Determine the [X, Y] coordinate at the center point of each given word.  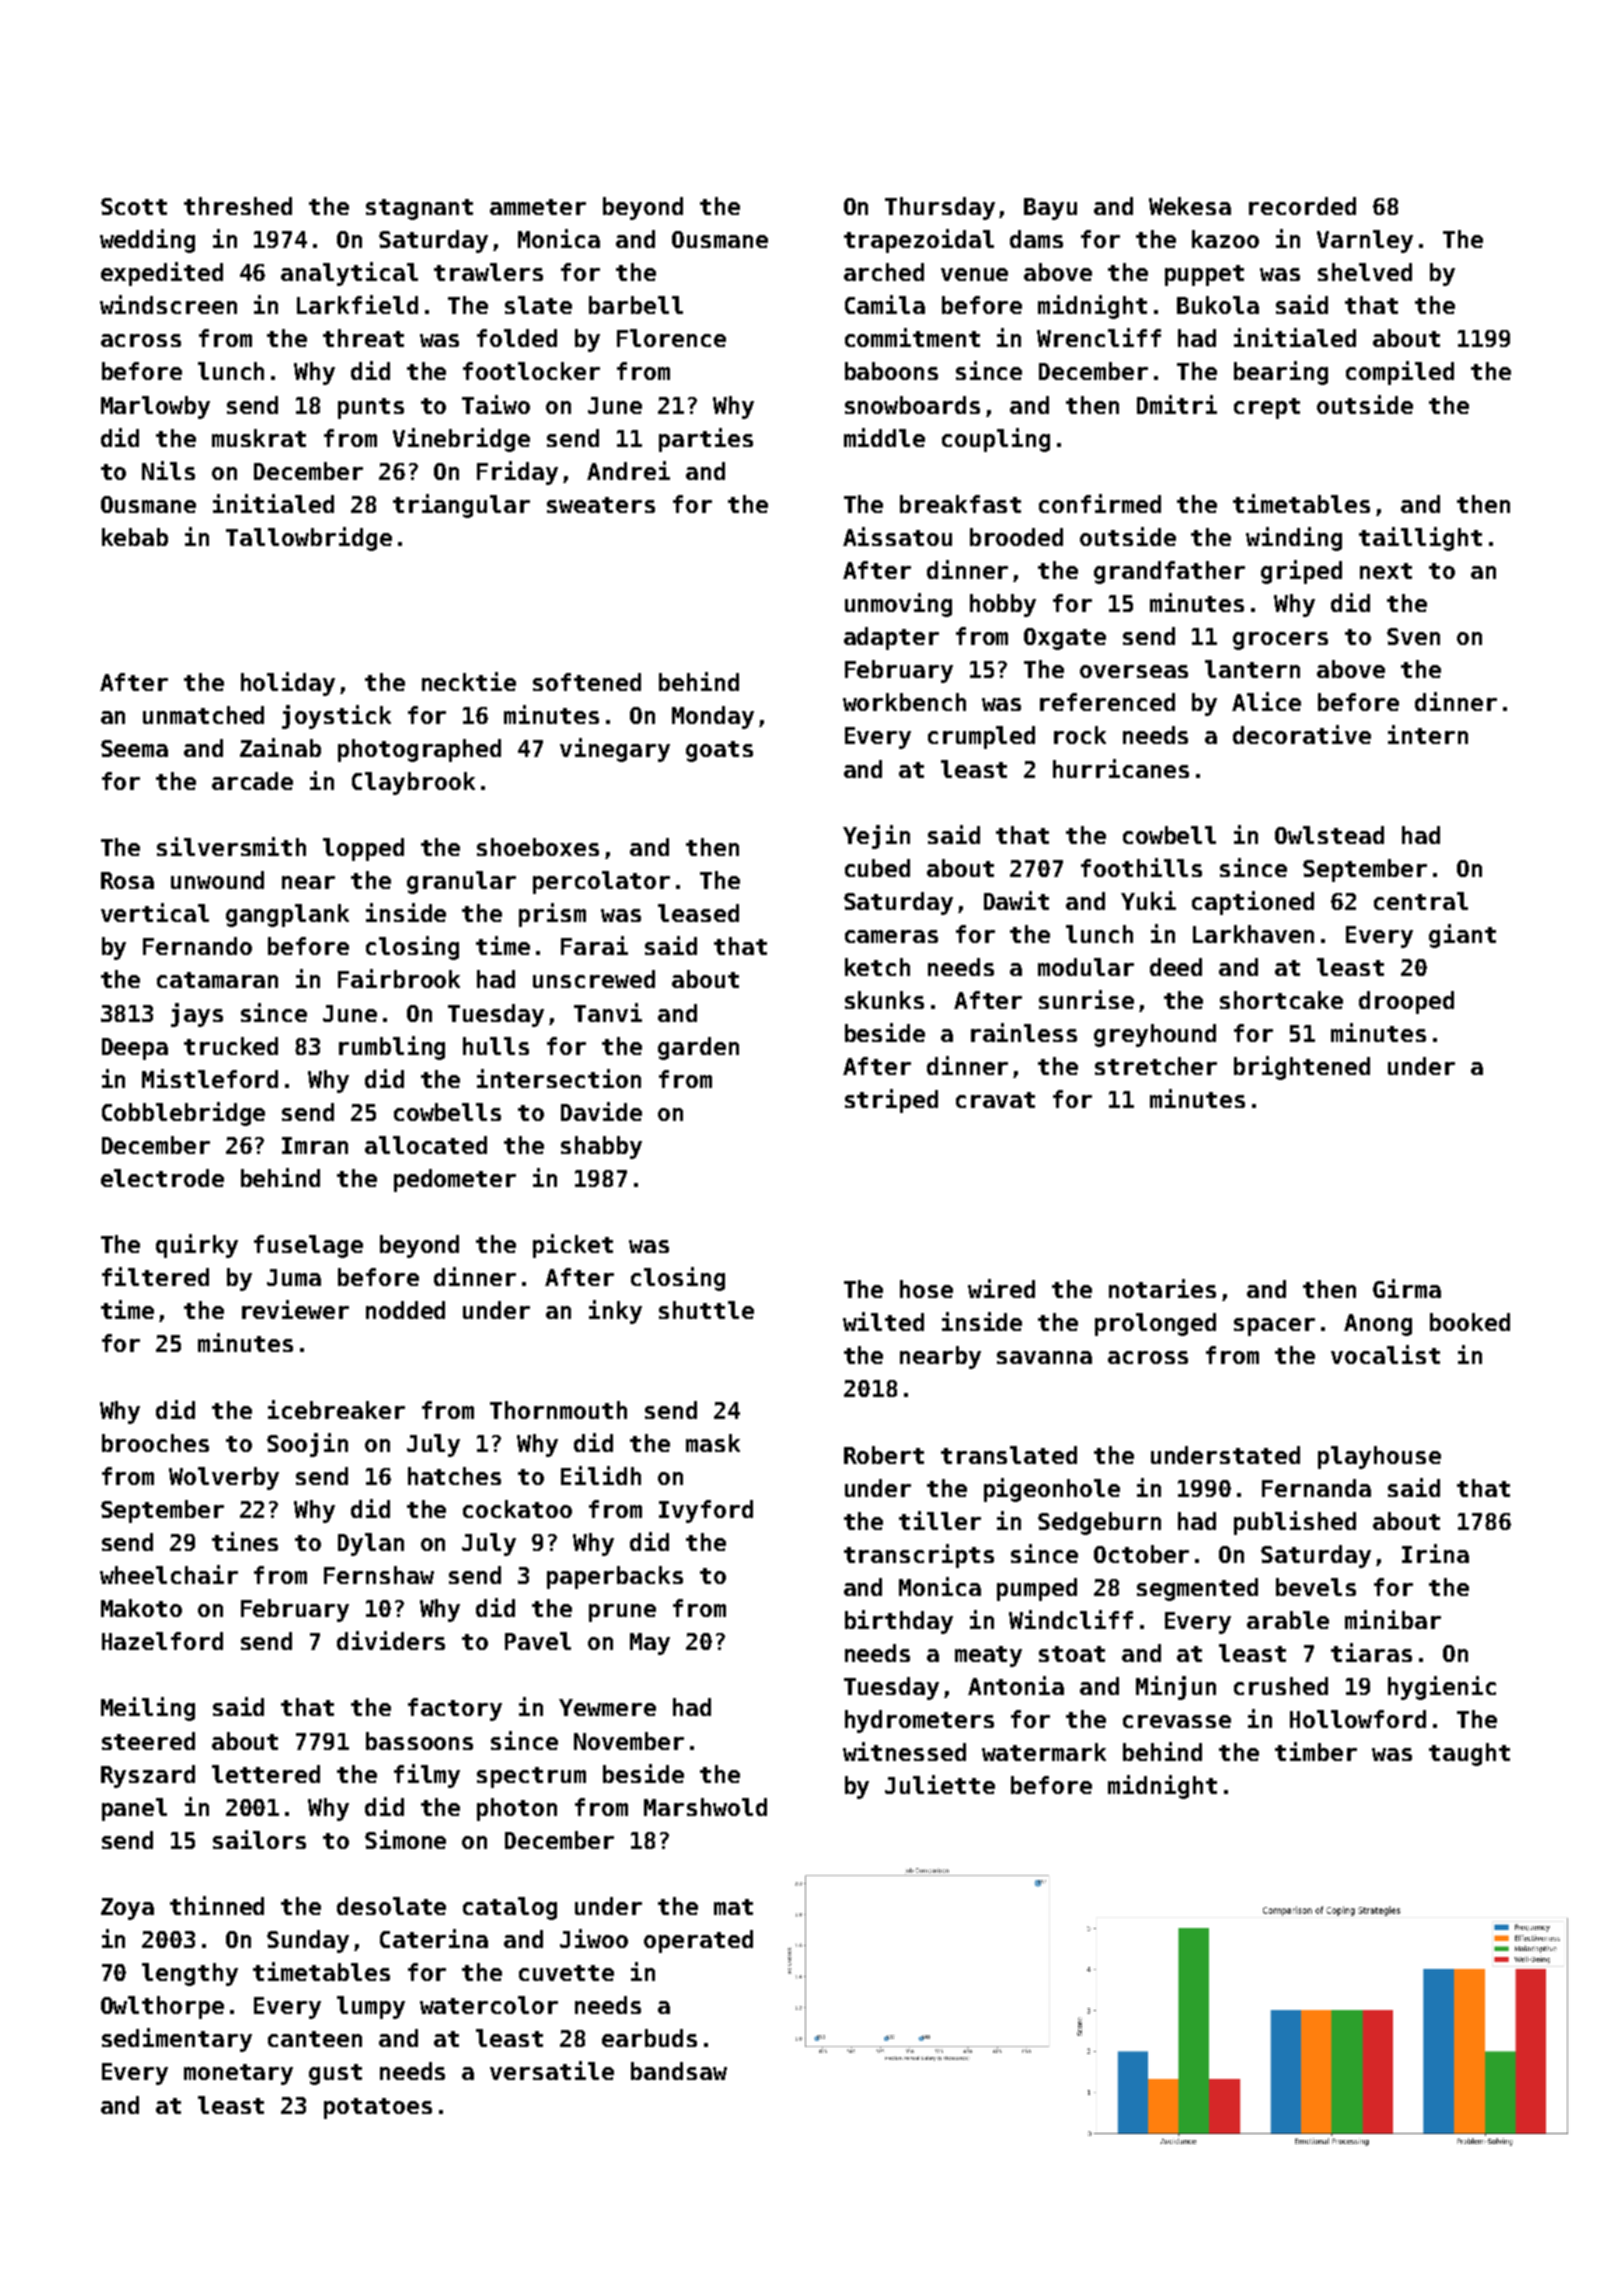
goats [719, 751]
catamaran [217, 980]
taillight [1420, 539]
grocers [1280, 641]
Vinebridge [461, 440]
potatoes [378, 2108]
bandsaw [679, 2071]
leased [698, 913]
